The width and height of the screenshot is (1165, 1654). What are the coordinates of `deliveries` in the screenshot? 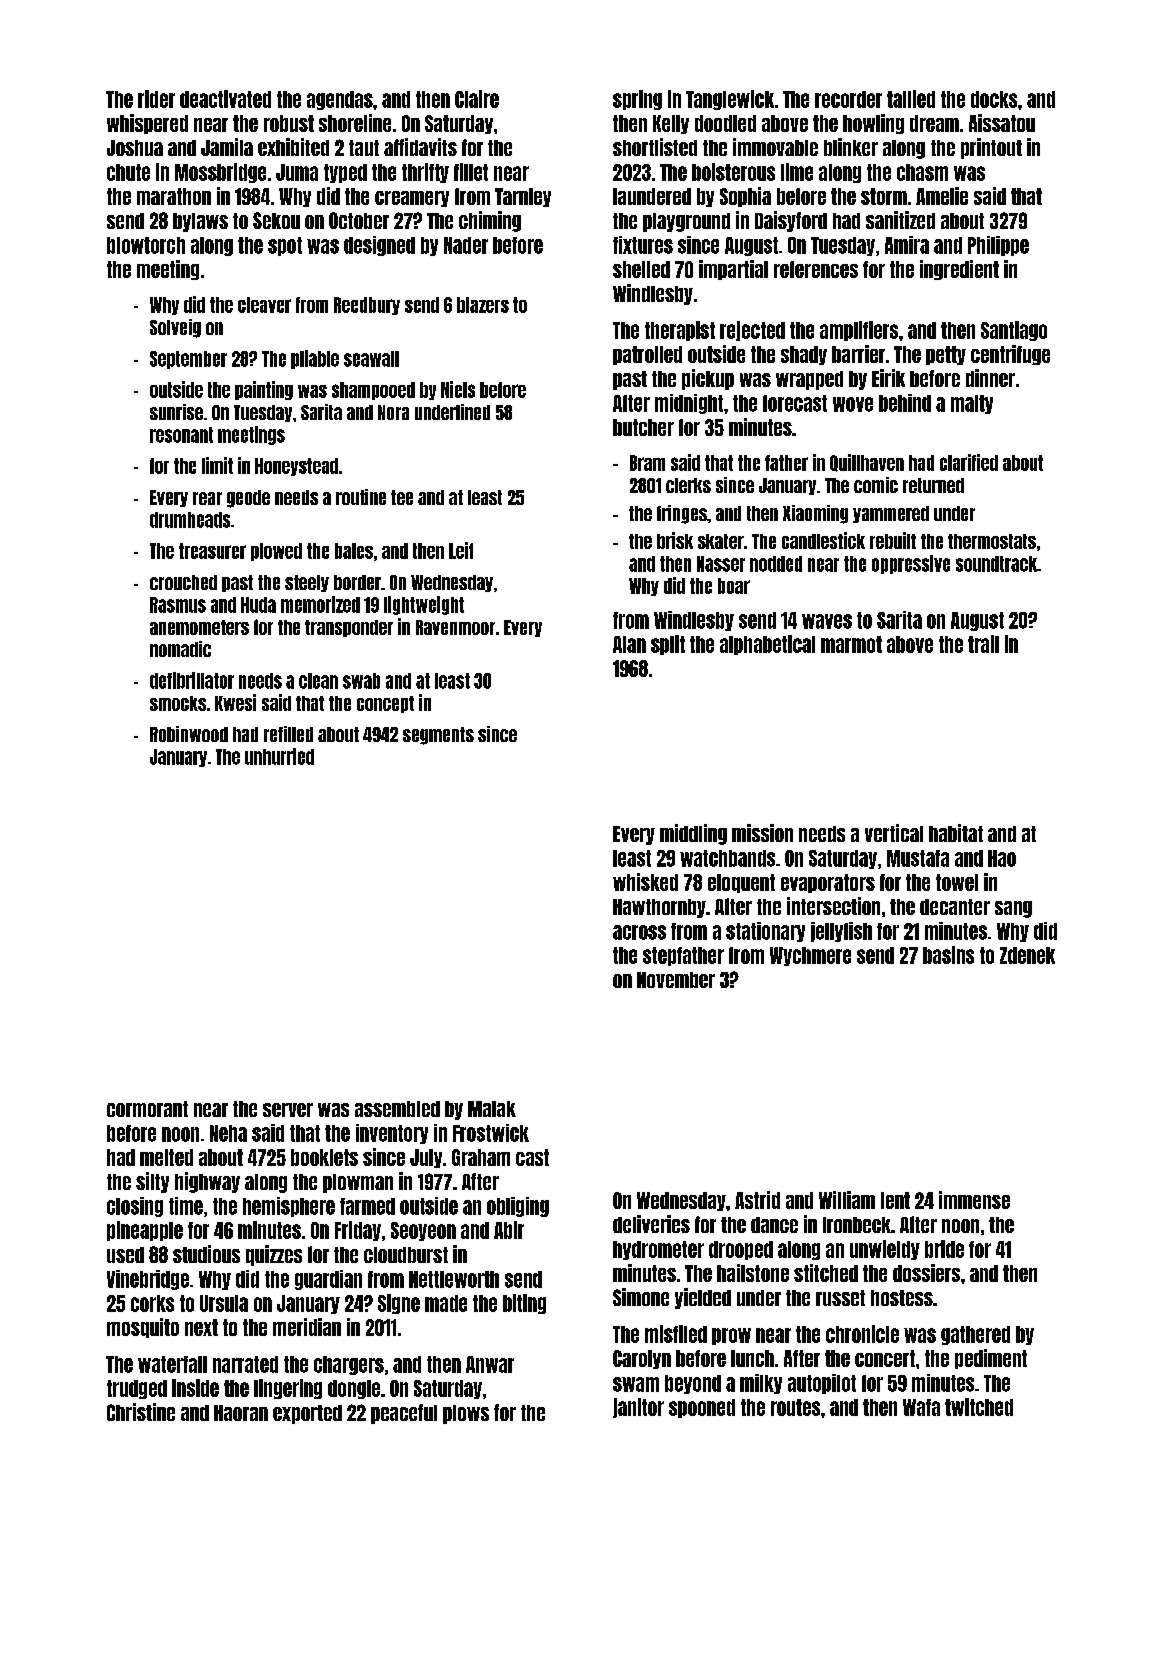 It's located at (651, 1224).
